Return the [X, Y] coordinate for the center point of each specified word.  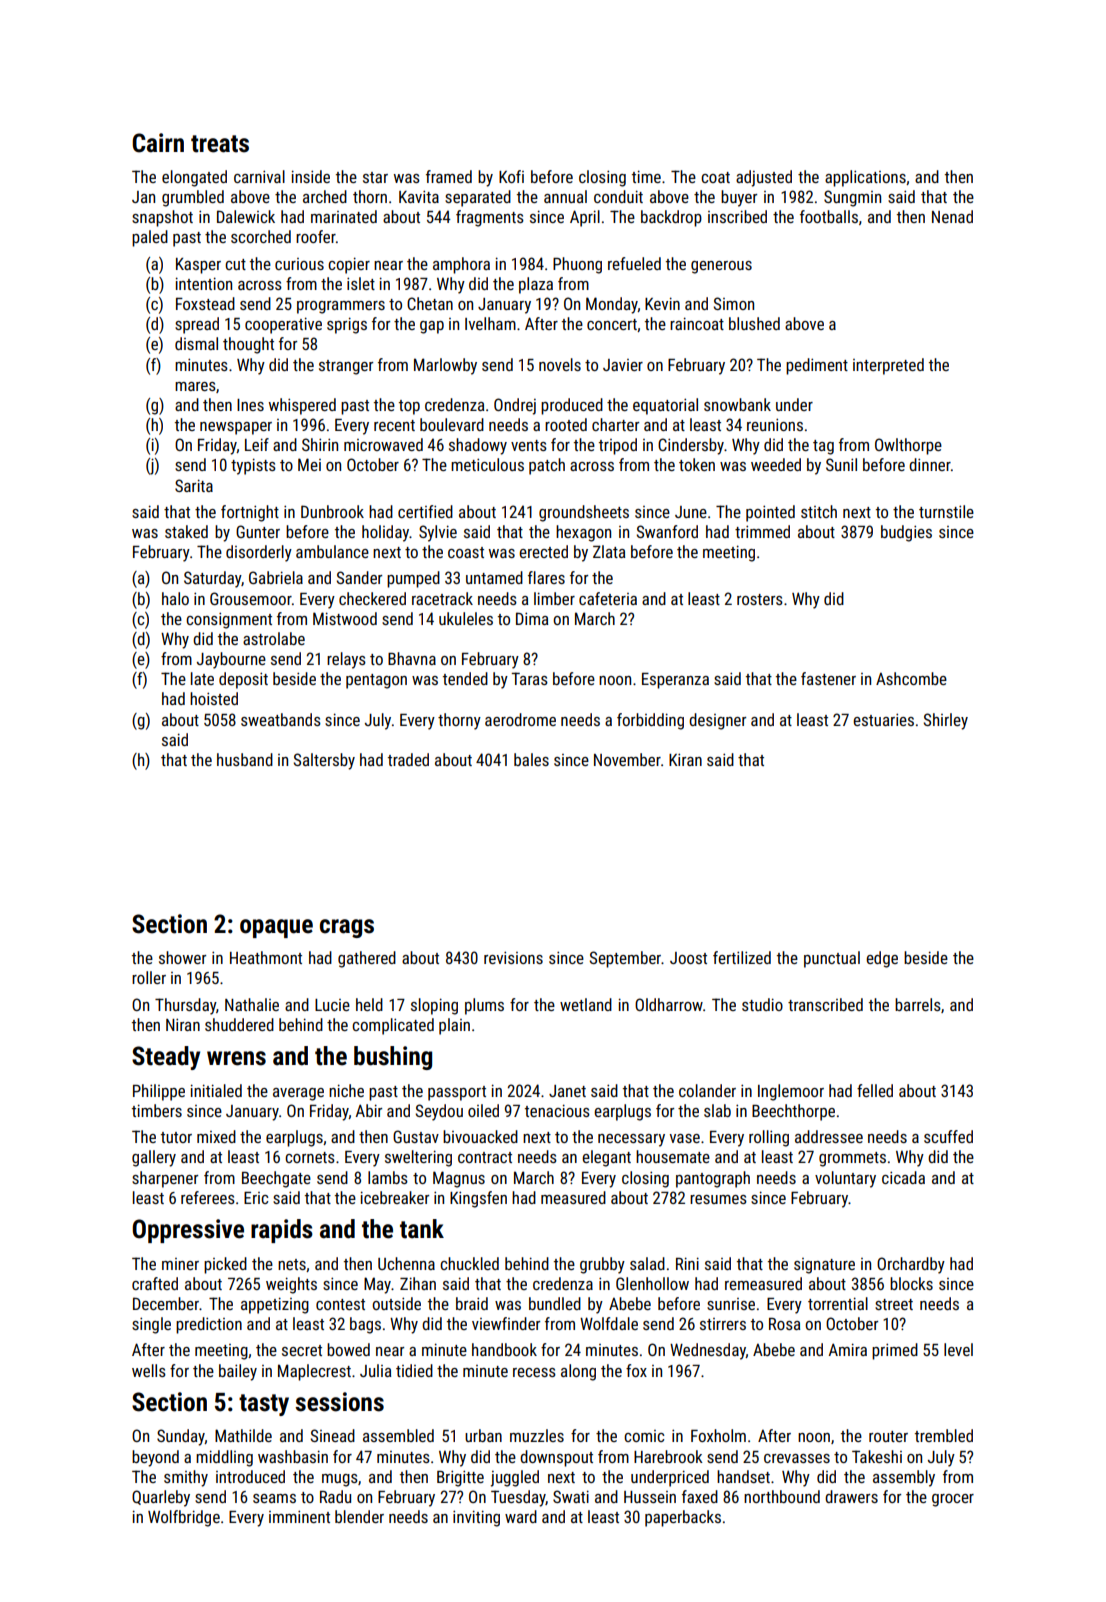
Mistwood [345, 618]
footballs [829, 216]
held [369, 1004]
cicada [903, 1177]
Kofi [511, 176]
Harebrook [668, 1456]
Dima [532, 618]
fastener [828, 678]
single [151, 1325]
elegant [606, 1158]
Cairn [158, 143]
